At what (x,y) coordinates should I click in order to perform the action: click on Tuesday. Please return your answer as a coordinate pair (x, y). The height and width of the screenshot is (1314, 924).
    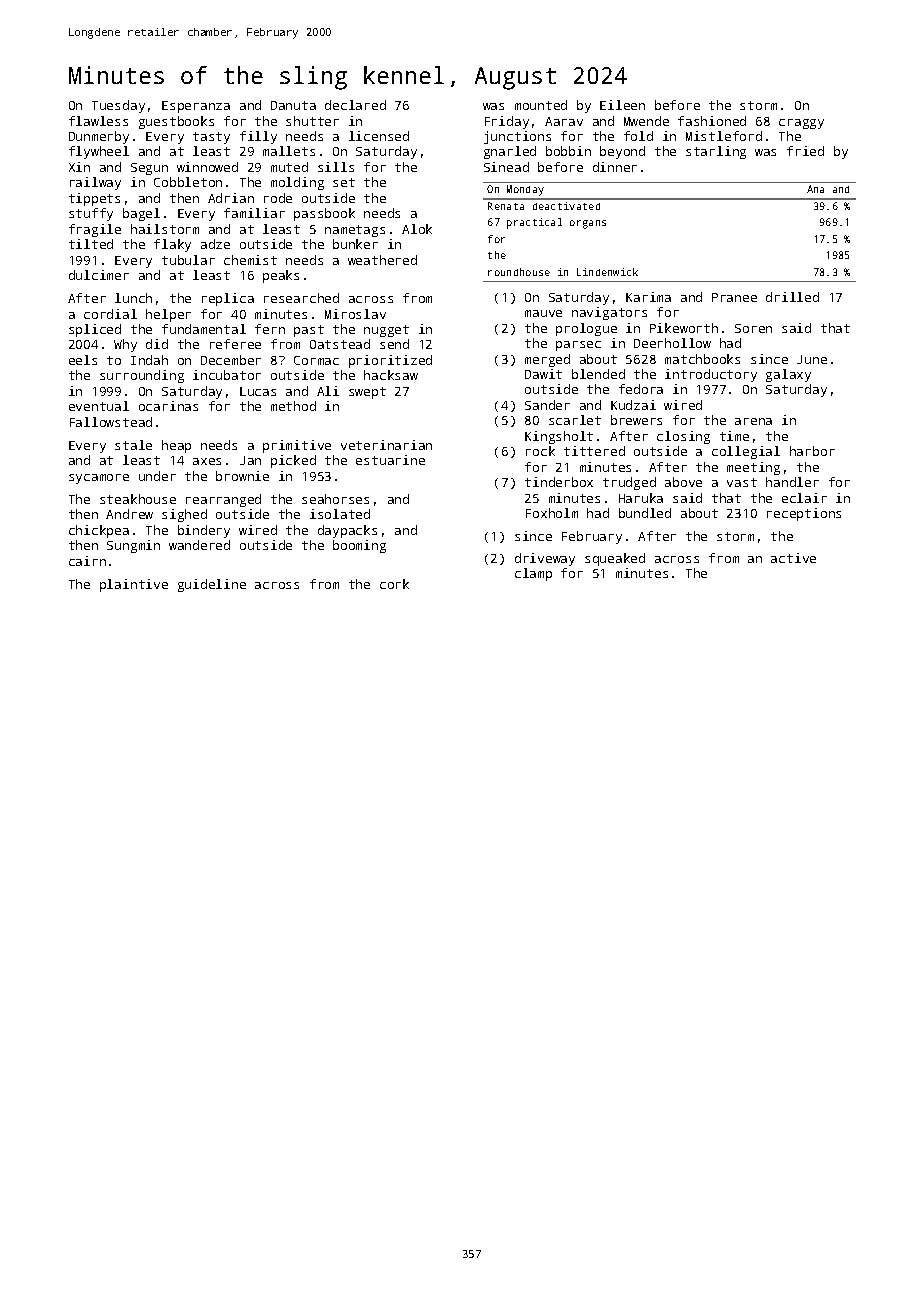
    Looking at the image, I should click on (118, 106).
